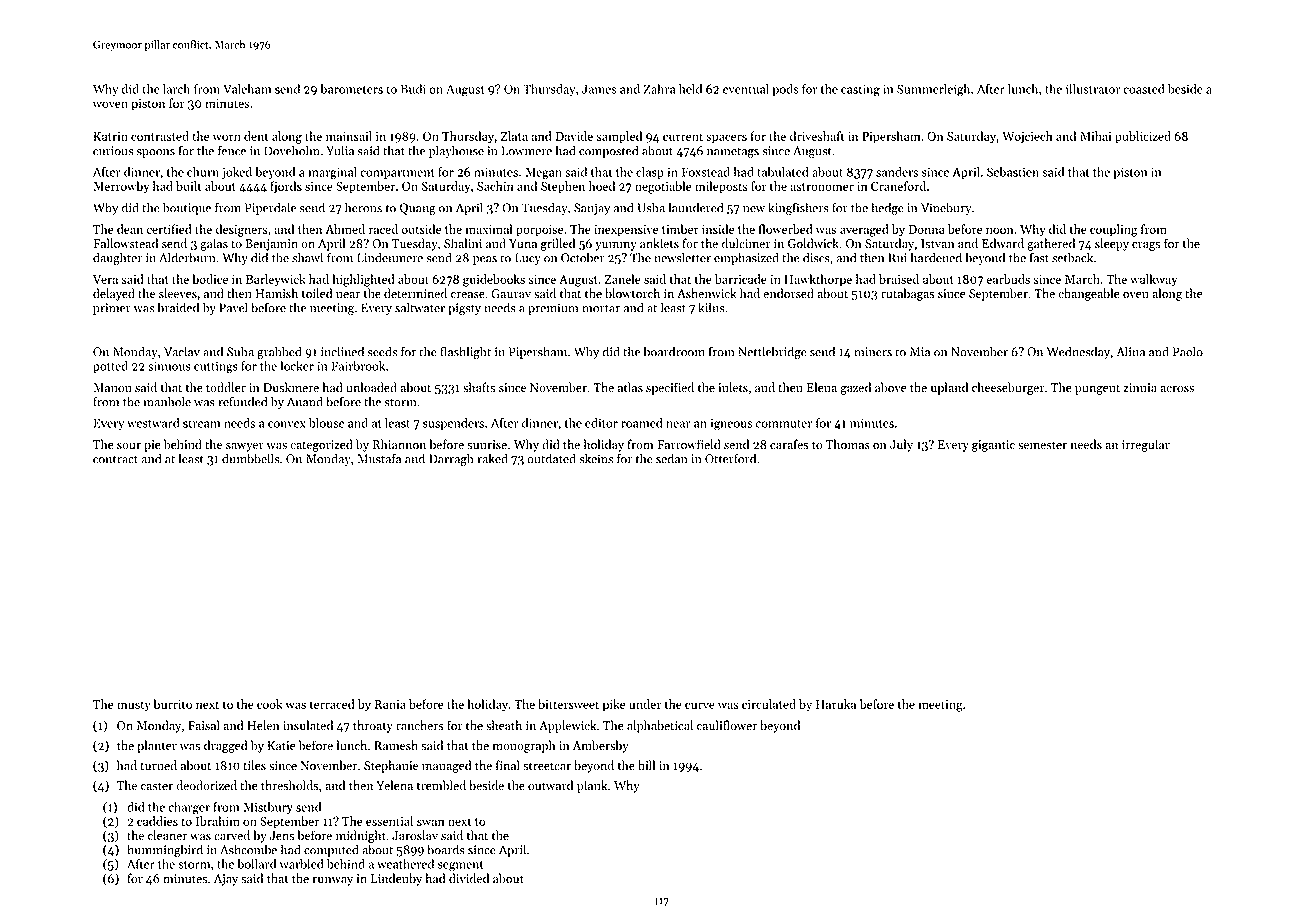  Describe the element at coordinates (568, 704) in the page. I see `bittersweet` at that location.
